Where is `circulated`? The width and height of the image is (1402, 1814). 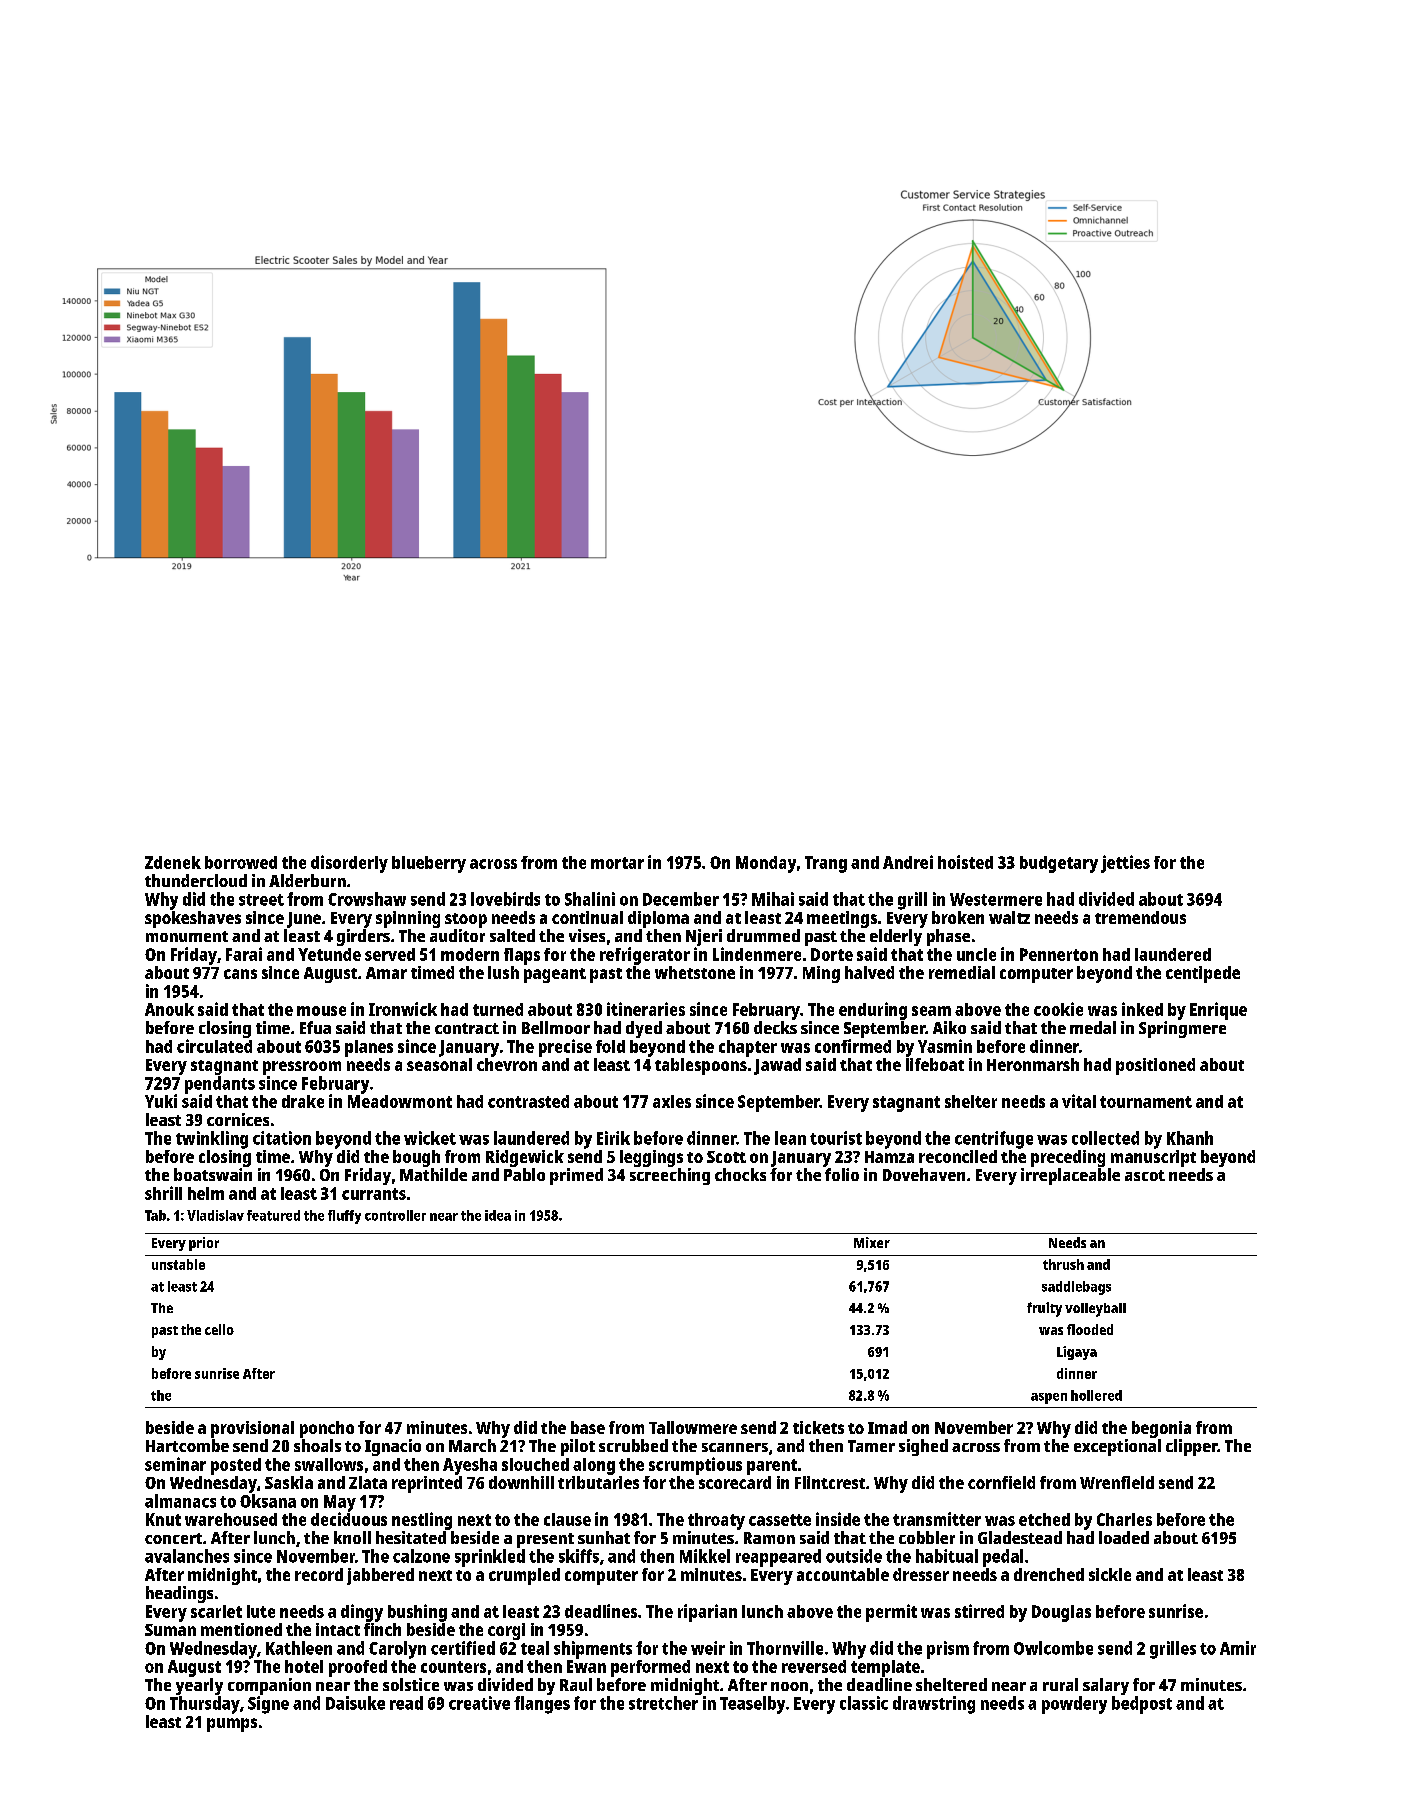 circulated is located at coordinates (214, 1046).
